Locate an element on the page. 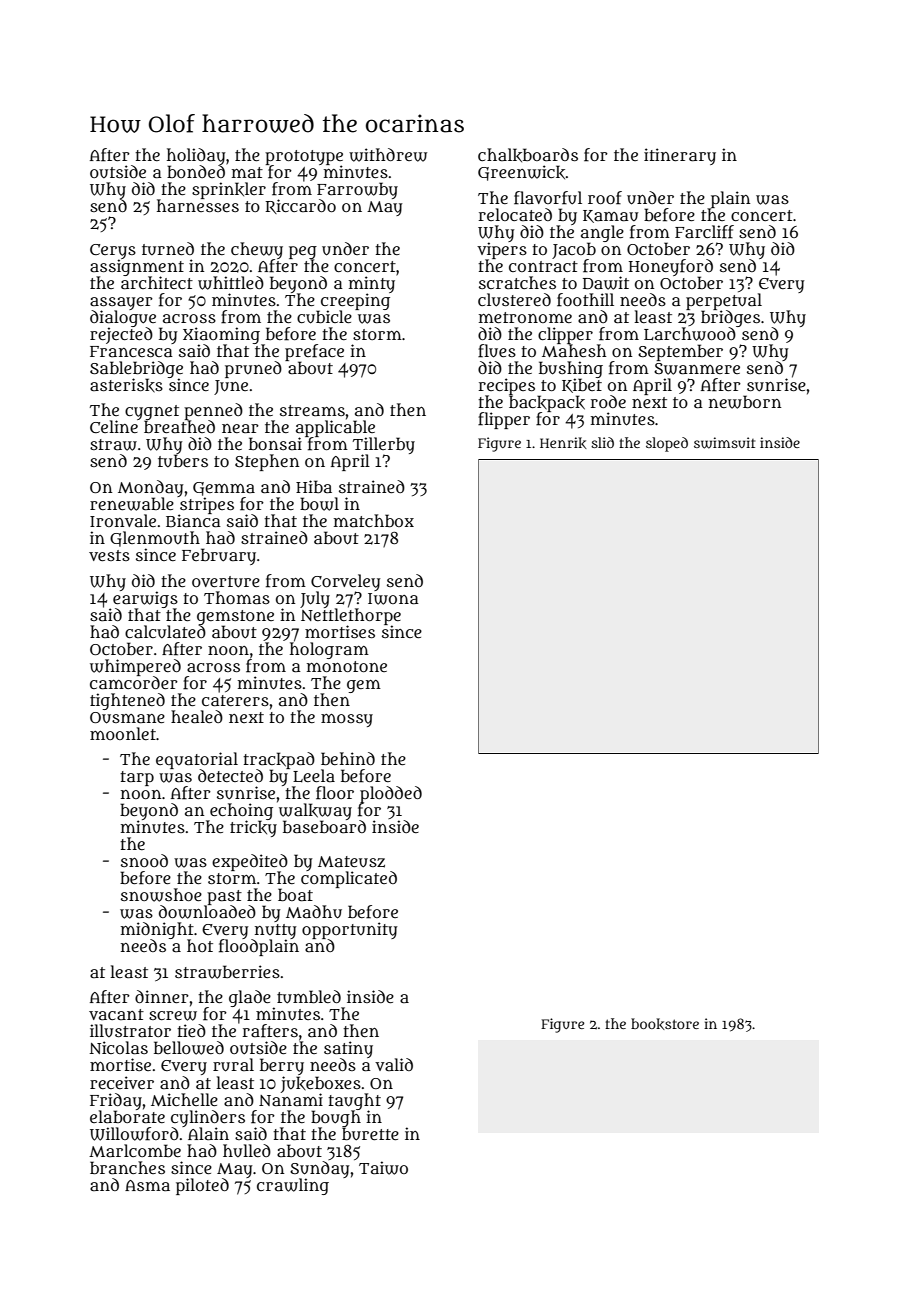 Image resolution: width=908 pixels, height=1316 pixels. crawling is located at coordinates (293, 1186).
